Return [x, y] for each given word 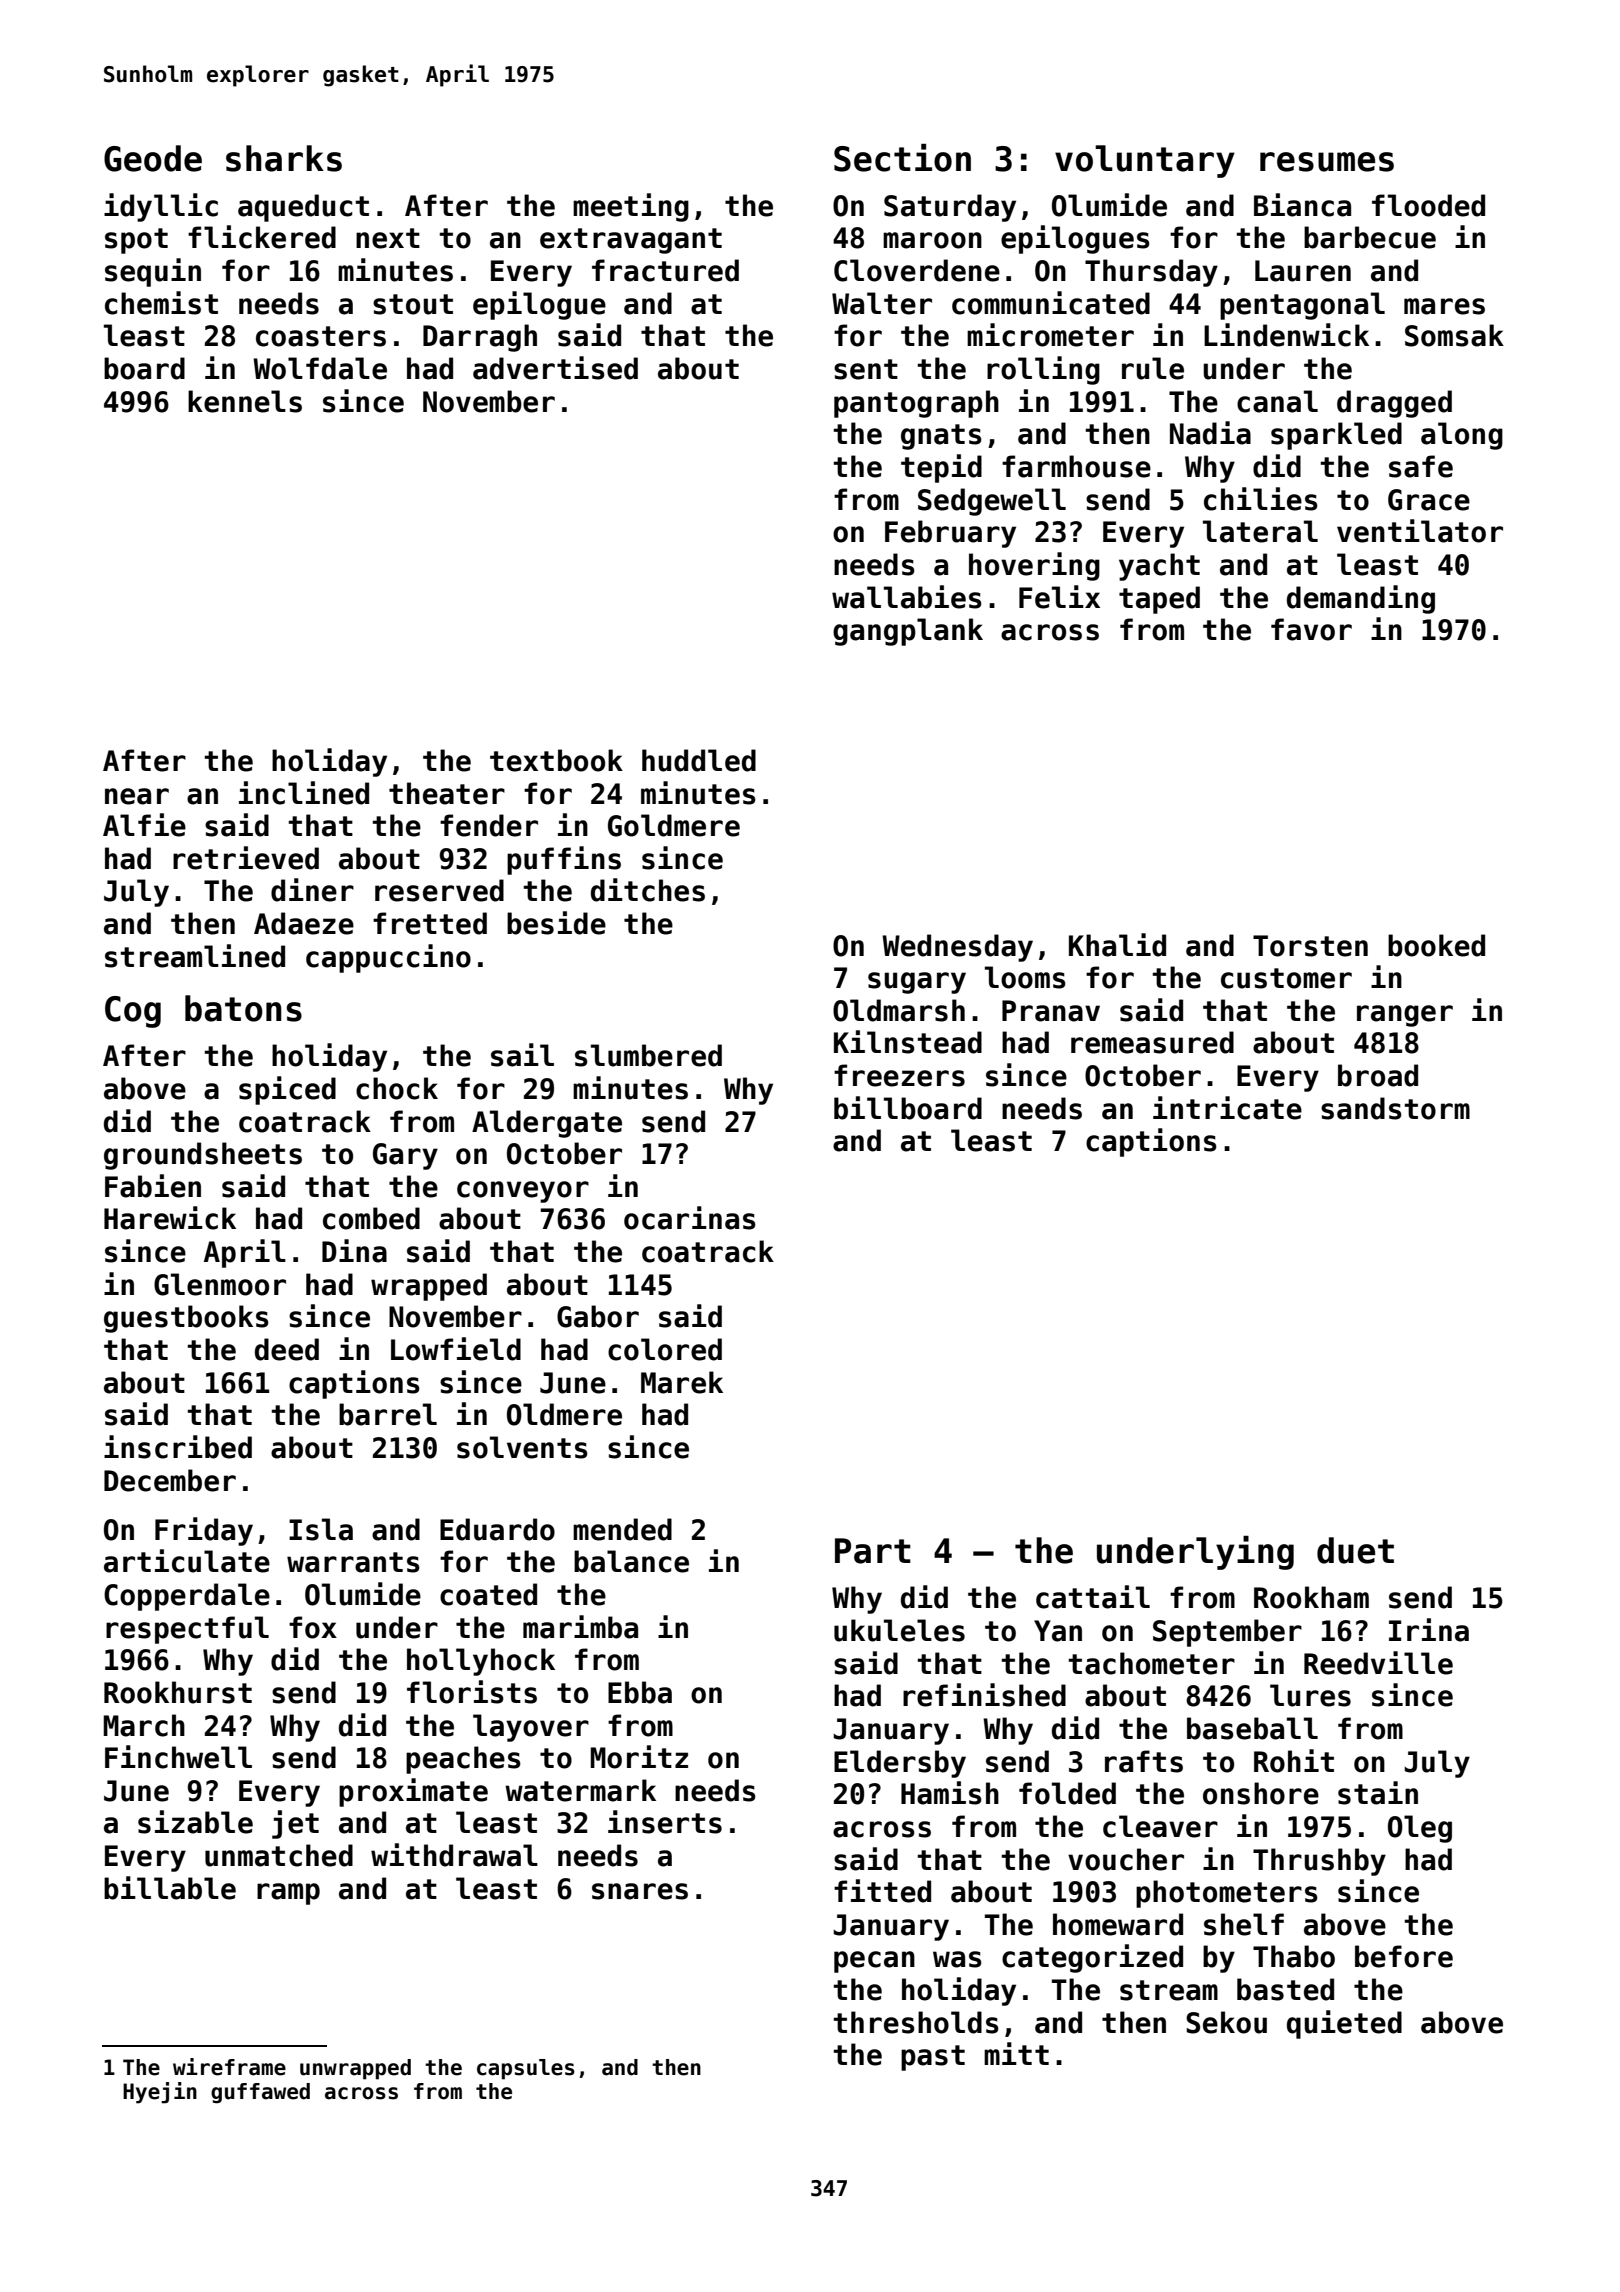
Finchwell [178, 1757]
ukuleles [899, 1630]
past [933, 2058]
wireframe [229, 2067]
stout [413, 304]
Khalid [1117, 945]
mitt [1016, 2053]
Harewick [170, 1218]
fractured [665, 270]
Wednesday [957, 948]
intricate [1227, 1108]
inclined [304, 793]
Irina [1429, 1630]
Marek [682, 1382]
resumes [1327, 162]
